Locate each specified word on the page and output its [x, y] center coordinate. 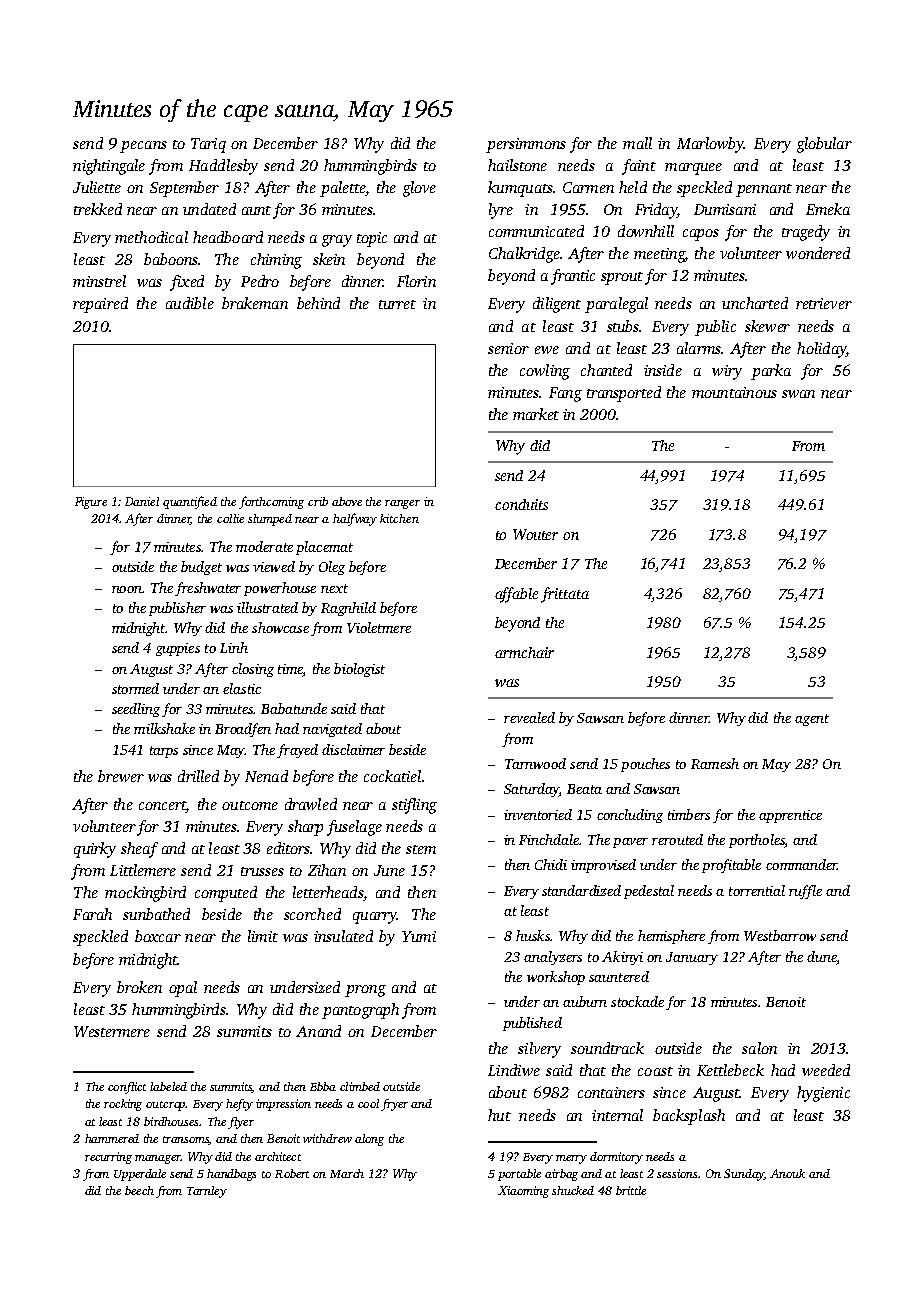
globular [824, 145]
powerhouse [280, 589]
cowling [545, 372]
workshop [556, 978]
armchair [524, 652]
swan [798, 394]
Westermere [112, 1031]
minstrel [99, 281]
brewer [121, 776]
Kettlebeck [730, 1070]
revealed [529, 717]
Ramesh [715, 763]
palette [342, 189]
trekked [98, 209]
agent [812, 720]
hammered [112, 1138]
